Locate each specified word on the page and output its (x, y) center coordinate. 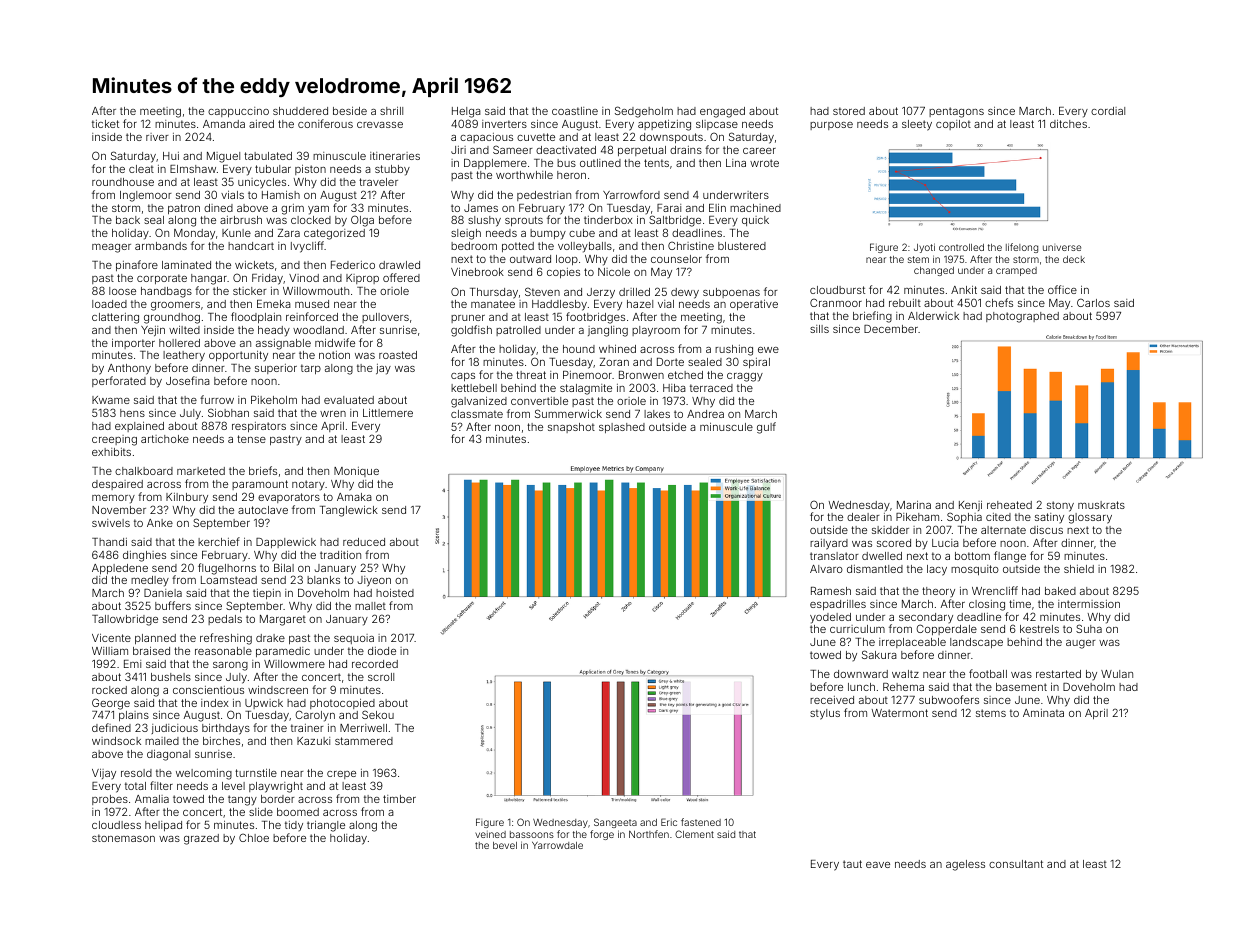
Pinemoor (587, 375)
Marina (914, 505)
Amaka (354, 497)
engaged (722, 112)
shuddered (300, 111)
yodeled (830, 618)
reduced (364, 542)
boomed (298, 812)
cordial (1108, 111)
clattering (115, 318)
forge (602, 835)
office (1062, 289)
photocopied (342, 704)
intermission (1089, 604)
